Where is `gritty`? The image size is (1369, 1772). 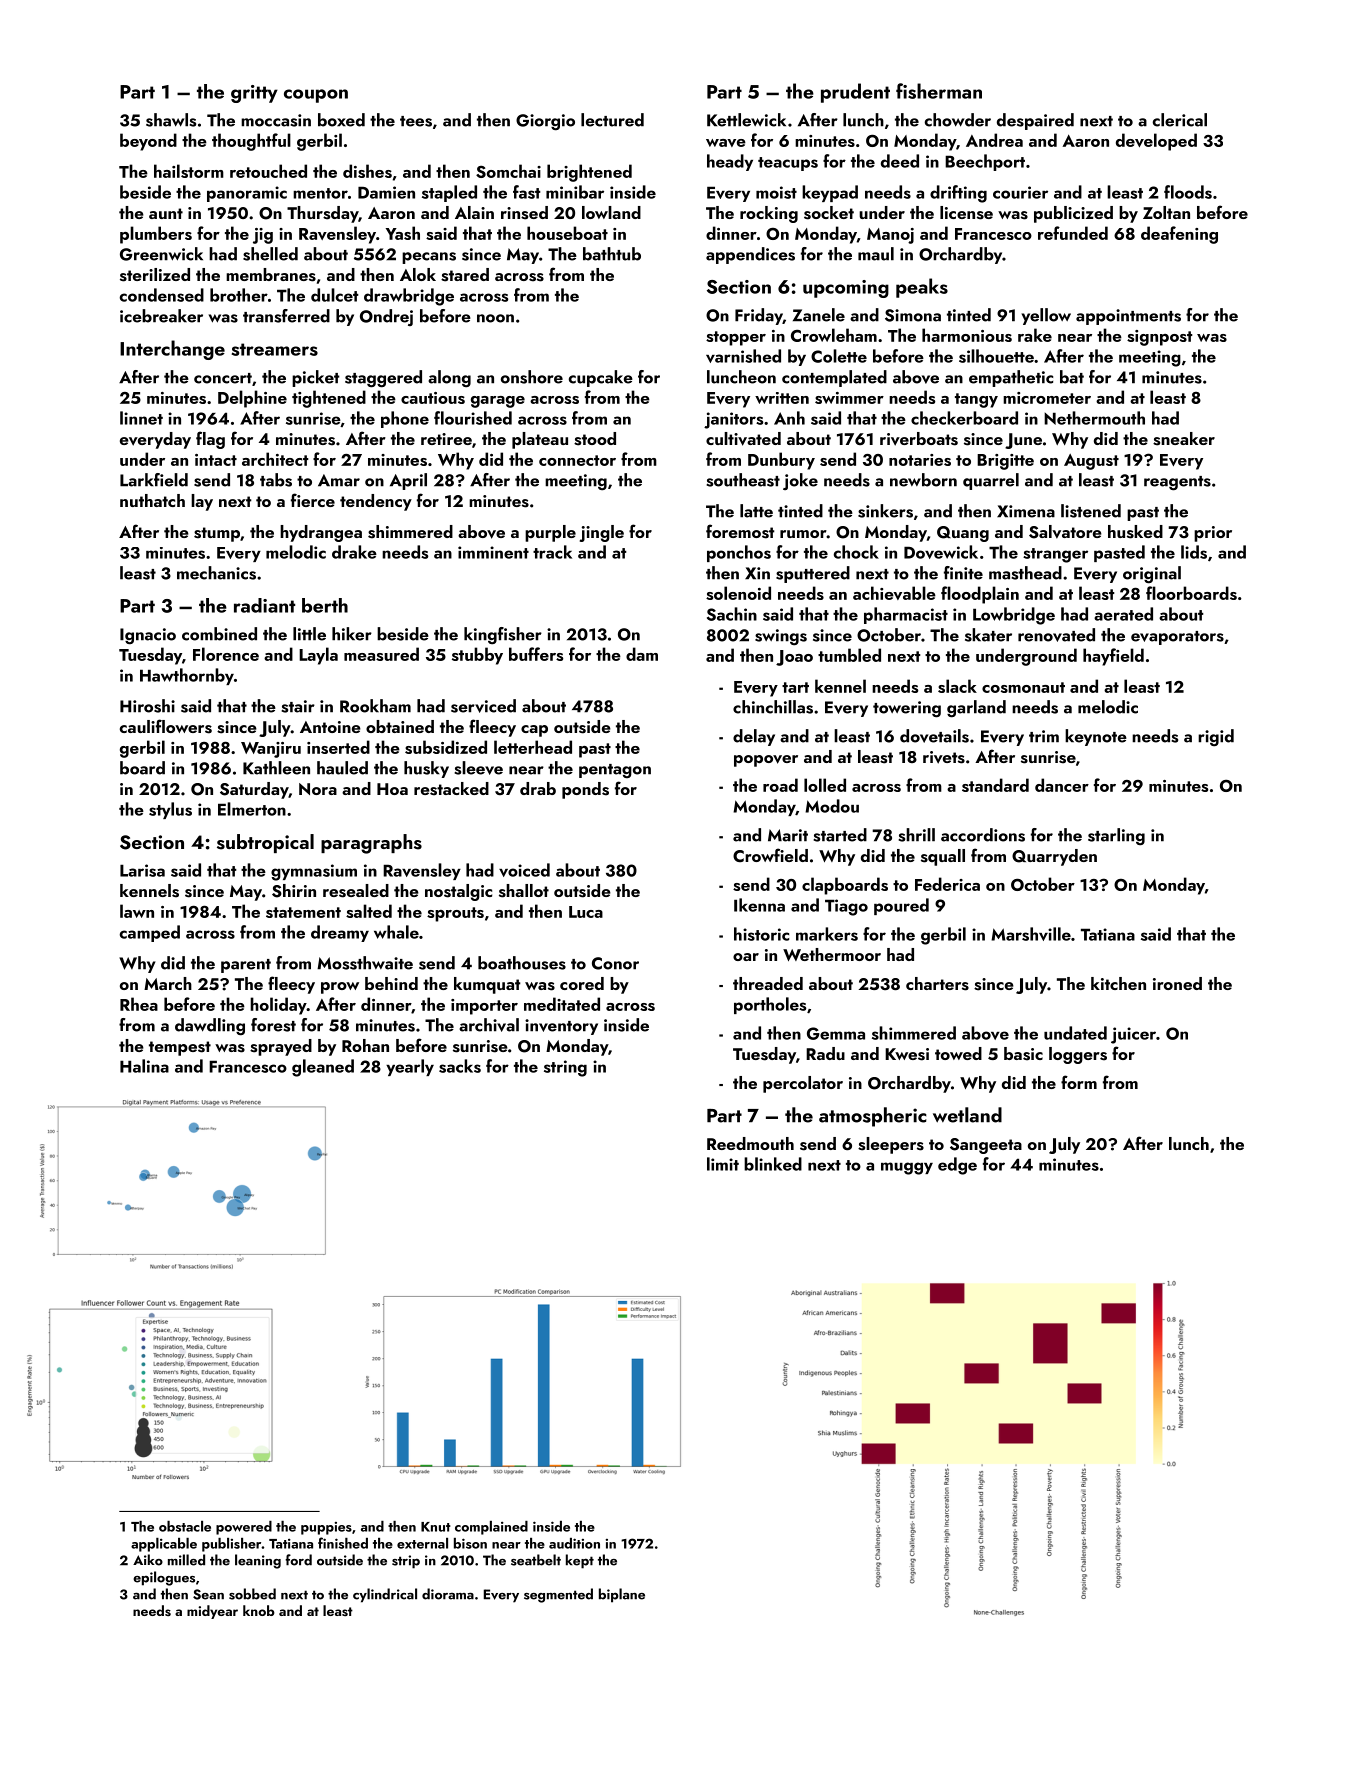 gritty is located at coordinates (254, 94).
